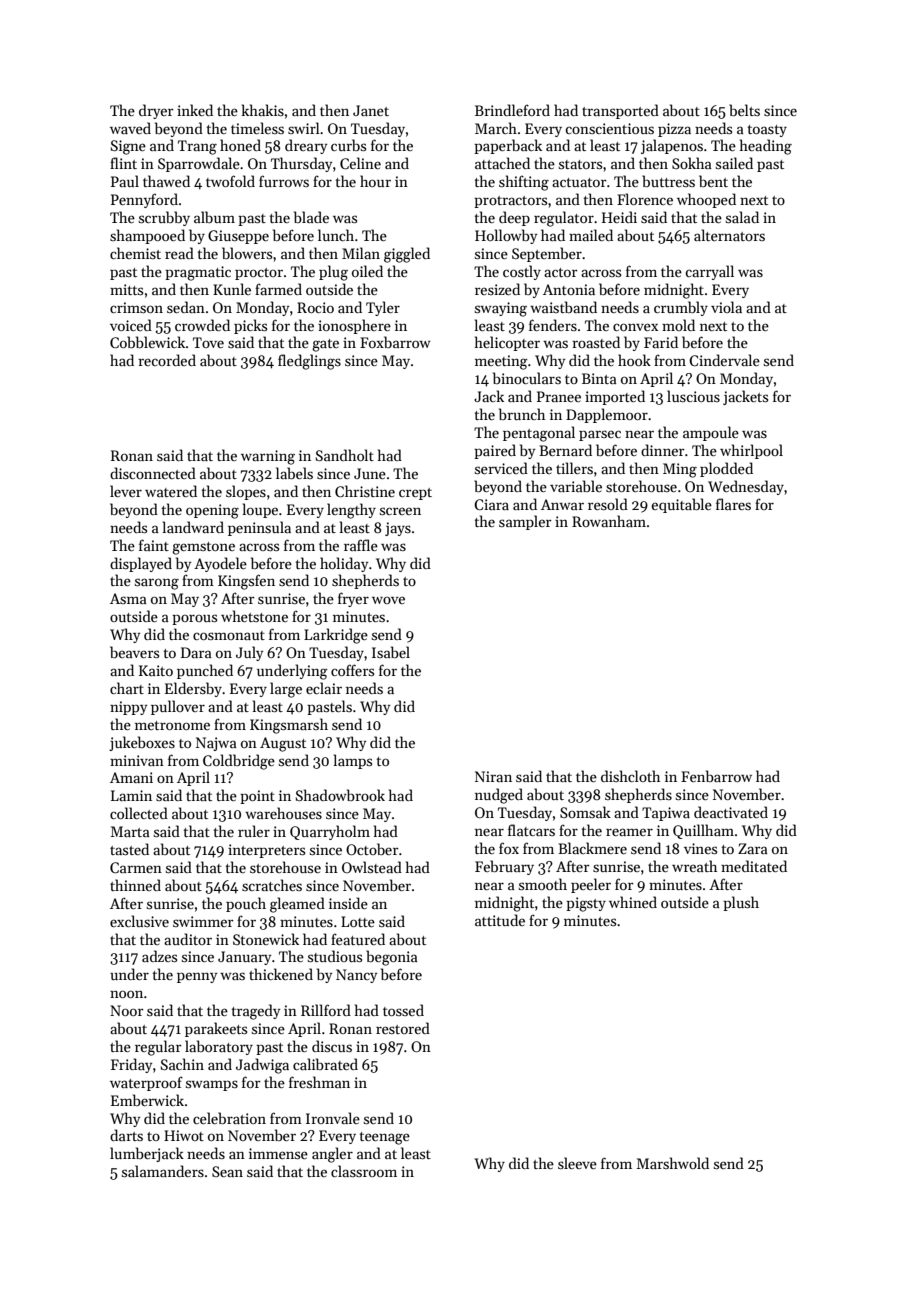  I want to click on Giuseppe, so click(238, 237).
